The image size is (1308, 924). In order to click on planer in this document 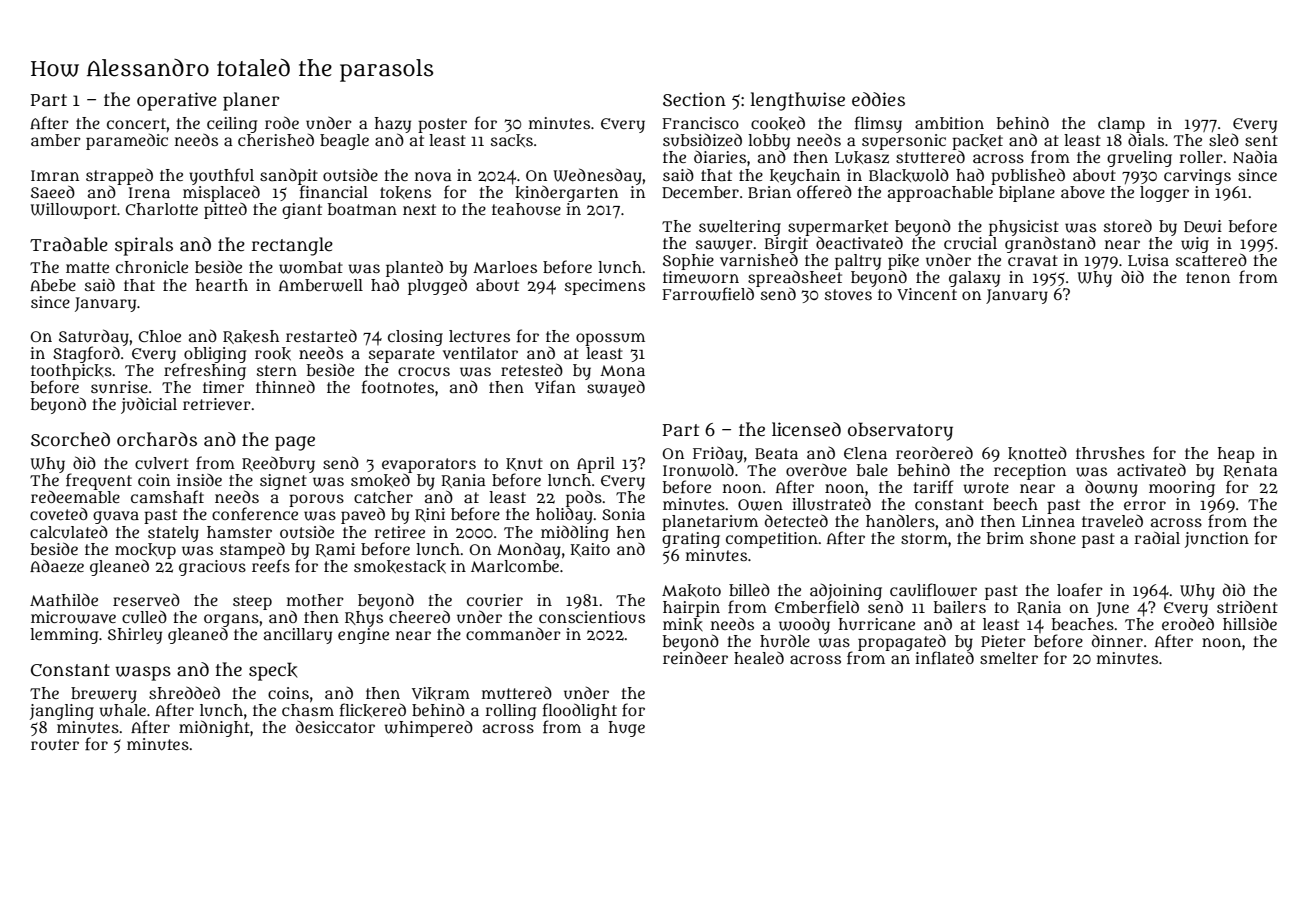, I will do `click(251, 101)`.
